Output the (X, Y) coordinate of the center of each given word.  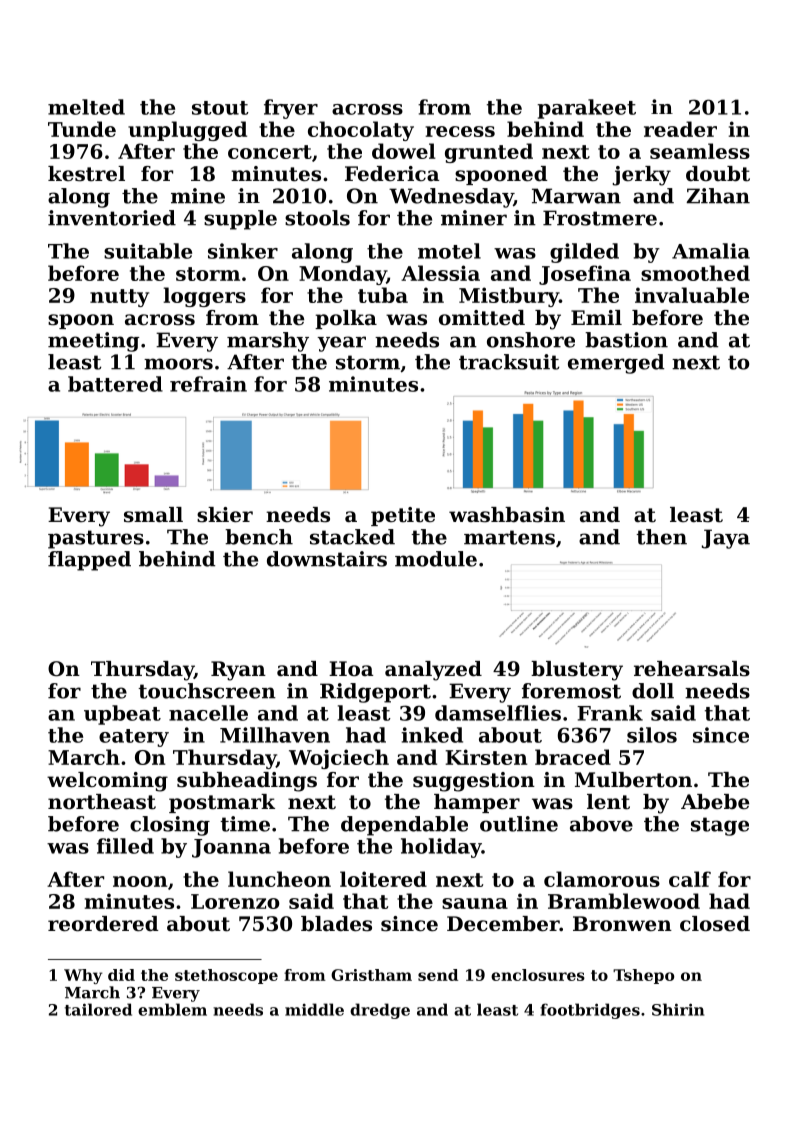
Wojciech (339, 759)
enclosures (538, 975)
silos (652, 735)
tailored (98, 1009)
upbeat (122, 715)
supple (240, 220)
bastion (626, 340)
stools (317, 218)
